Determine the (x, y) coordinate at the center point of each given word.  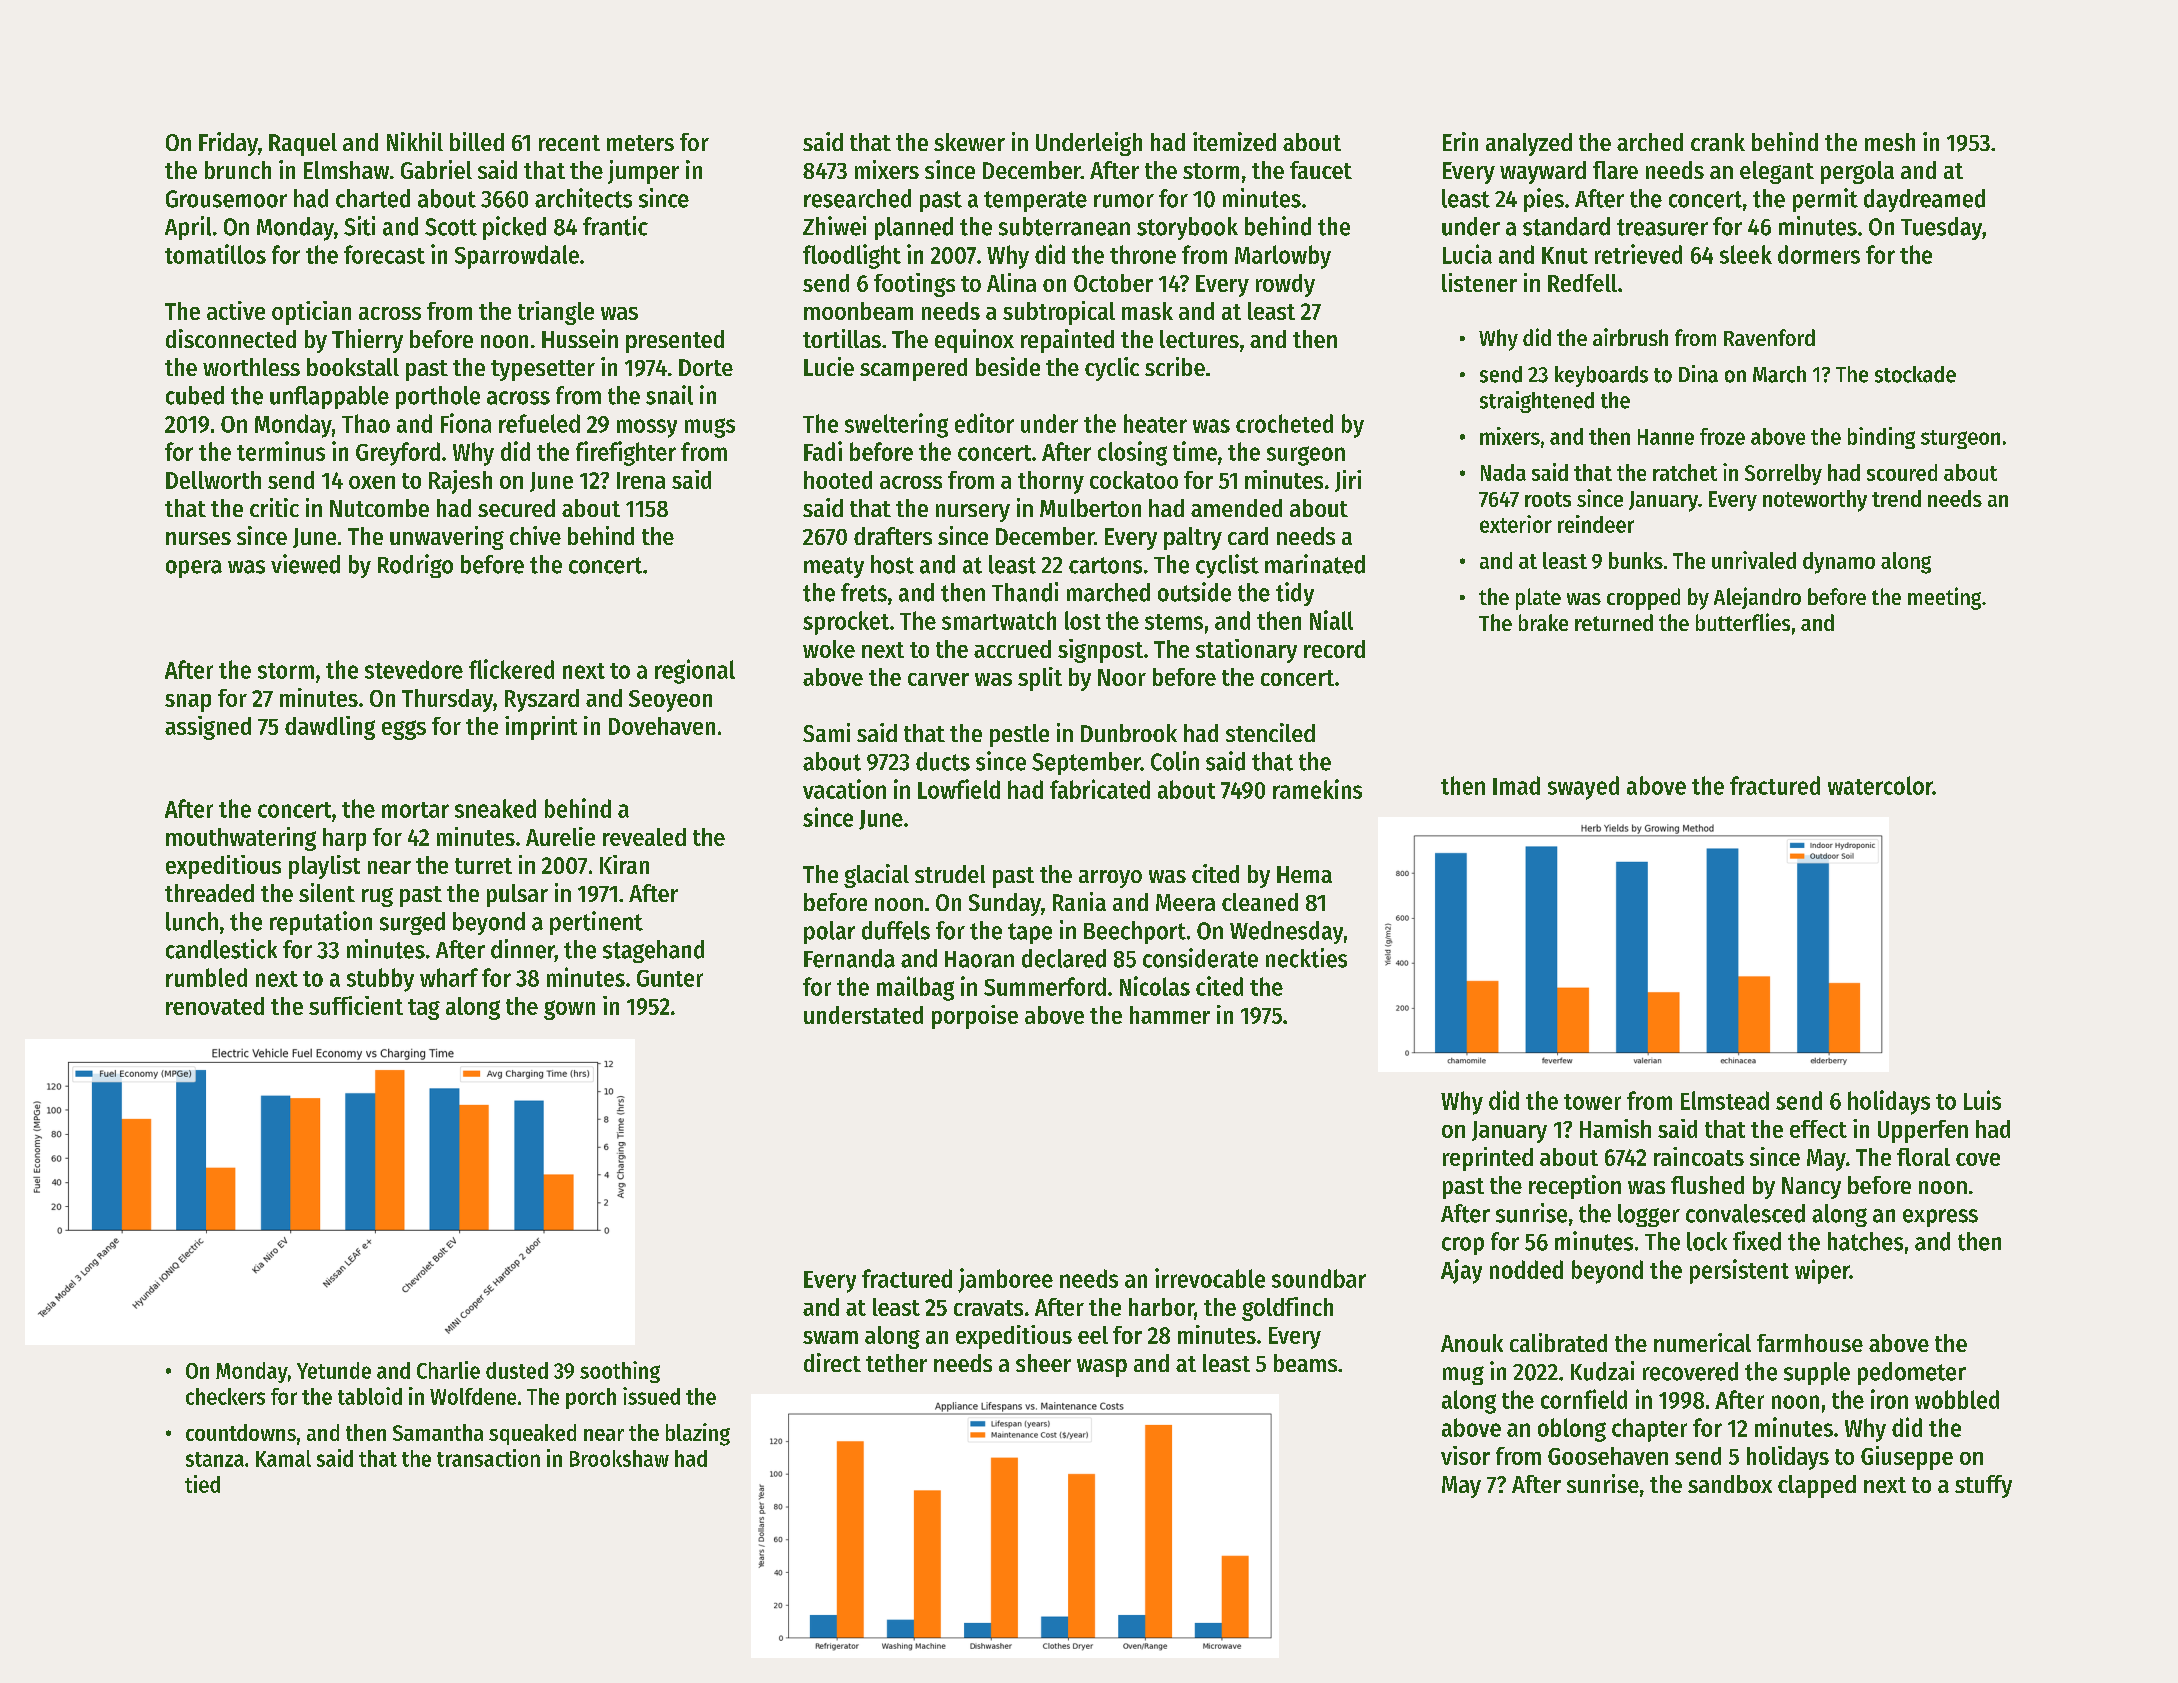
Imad (1516, 785)
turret (483, 866)
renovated (215, 1006)
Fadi (823, 451)
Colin (1175, 761)
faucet (1321, 170)
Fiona (466, 423)
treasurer (1662, 227)
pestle (1019, 735)
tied (202, 1484)
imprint (541, 728)
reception (1575, 1187)
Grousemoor (226, 199)
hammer (1170, 1015)
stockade (1915, 374)
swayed (1583, 788)
